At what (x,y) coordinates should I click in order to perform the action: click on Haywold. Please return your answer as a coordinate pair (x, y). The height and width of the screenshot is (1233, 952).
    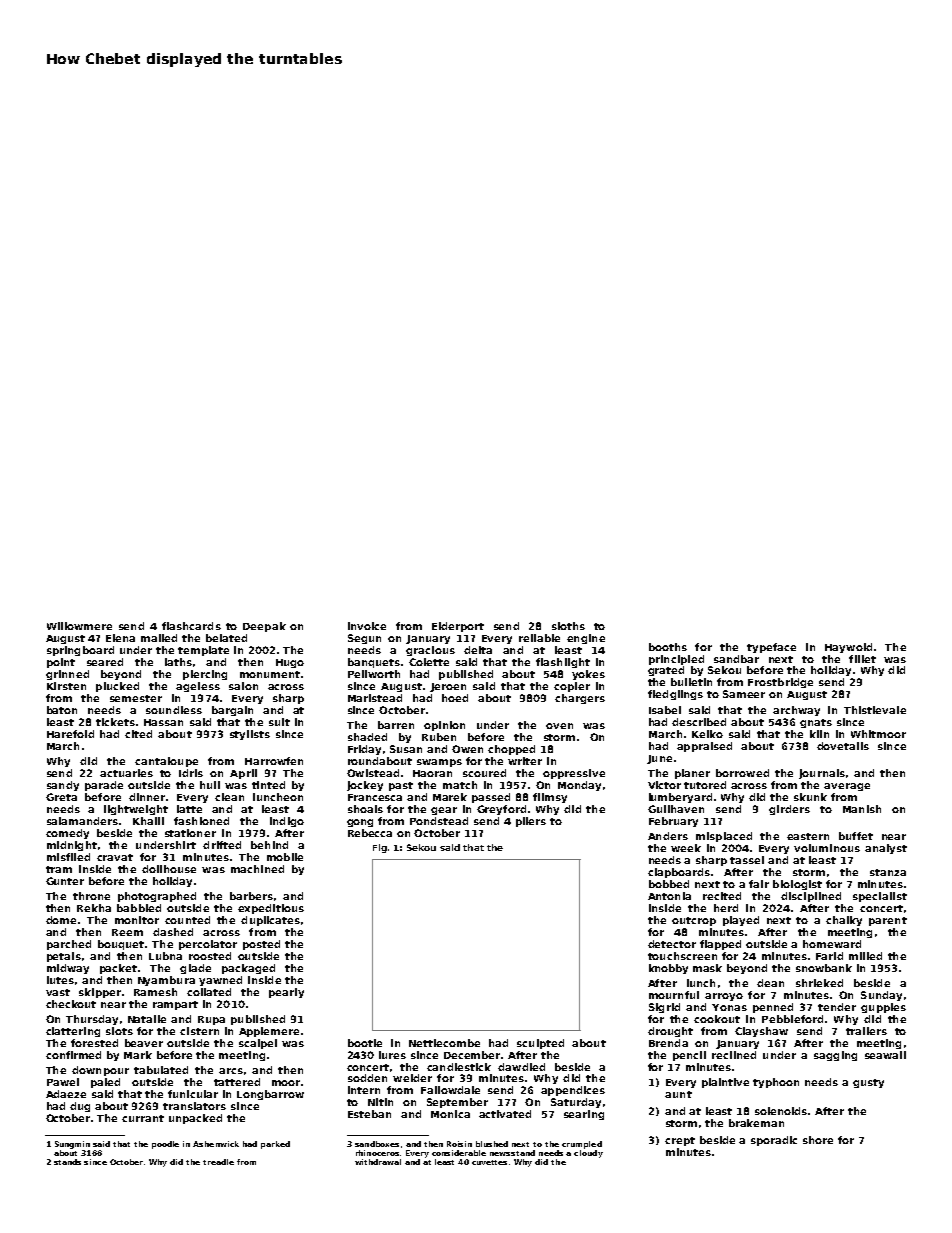
    Looking at the image, I should click on (848, 648).
